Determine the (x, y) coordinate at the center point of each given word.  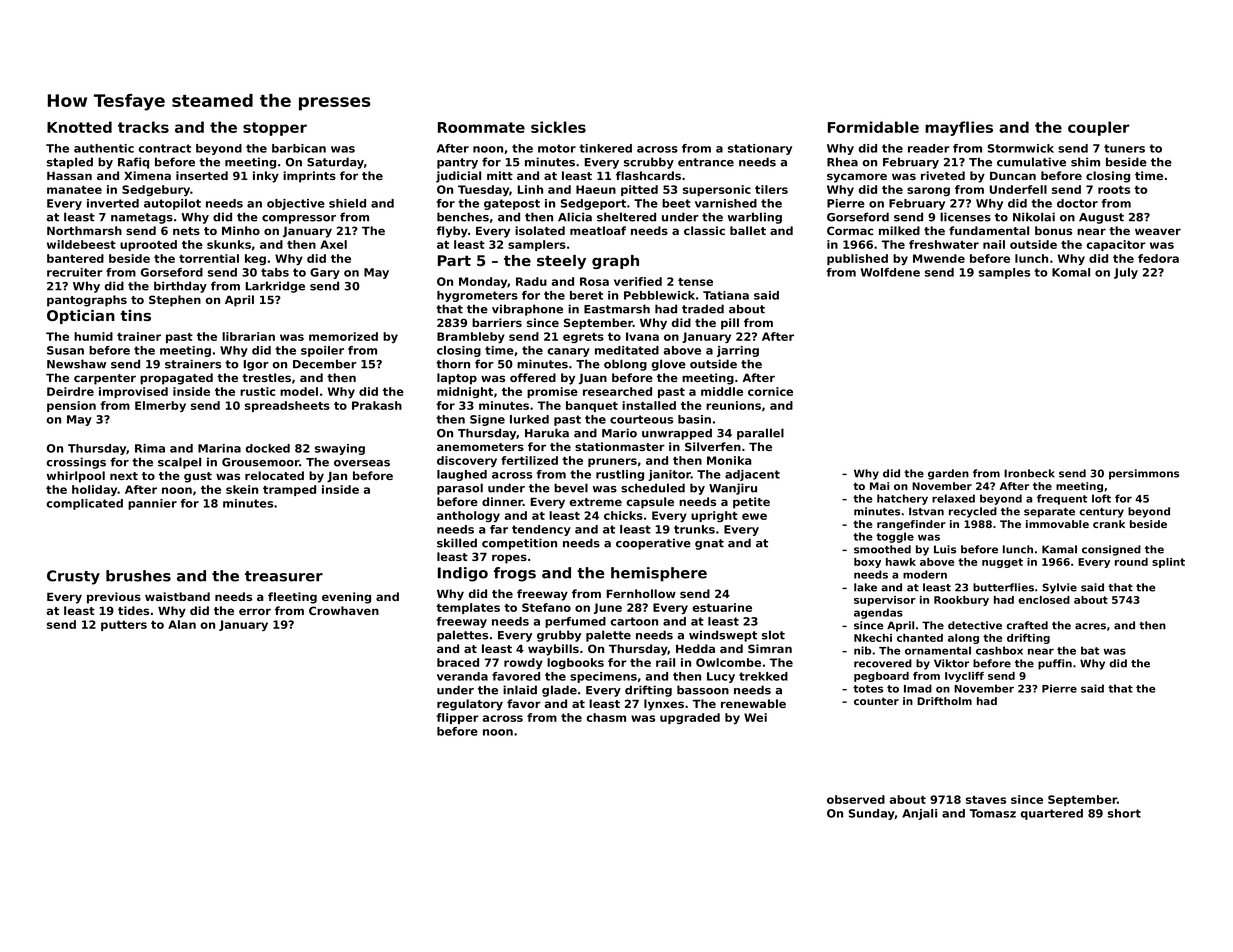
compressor (299, 219)
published (857, 259)
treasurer (284, 576)
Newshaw (76, 364)
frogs (515, 574)
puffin (1055, 664)
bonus (1053, 230)
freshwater (944, 244)
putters (124, 626)
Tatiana (726, 295)
